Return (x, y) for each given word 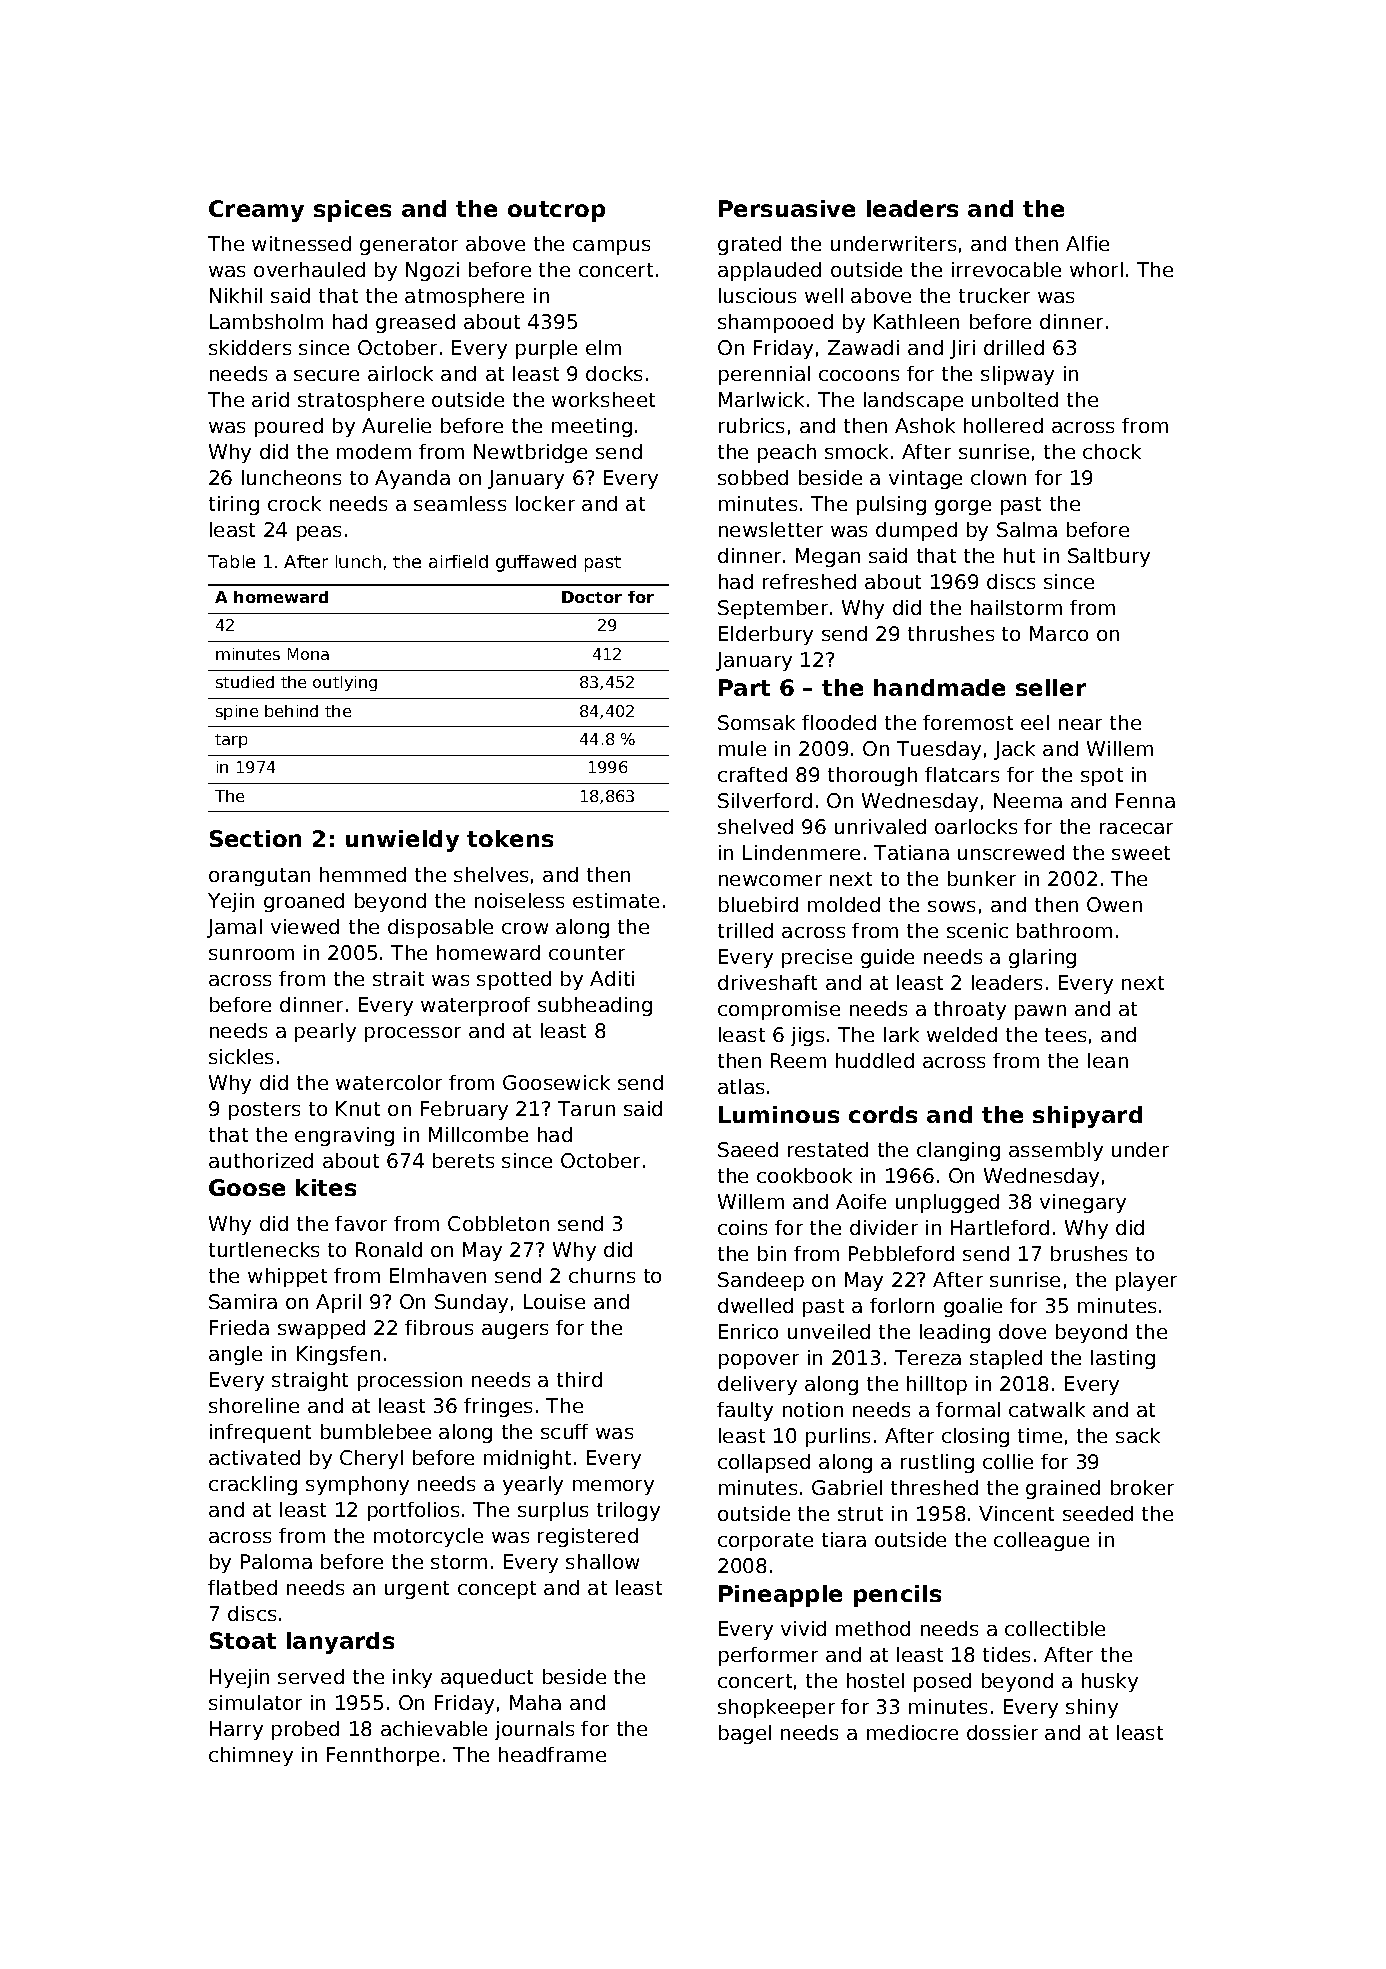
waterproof (475, 1006)
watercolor (389, 1082)
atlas (741, 1086)
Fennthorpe (383, 1756)
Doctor (592, 597)
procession (410, 1381)
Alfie (1087, 243)
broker (1142, 1487)
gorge (963, 507)
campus (611, 247)
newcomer (770, 880)
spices (352, 211)
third (579, 1379)
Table (231, 561)
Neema (1028, 800)
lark (901, 1034)
